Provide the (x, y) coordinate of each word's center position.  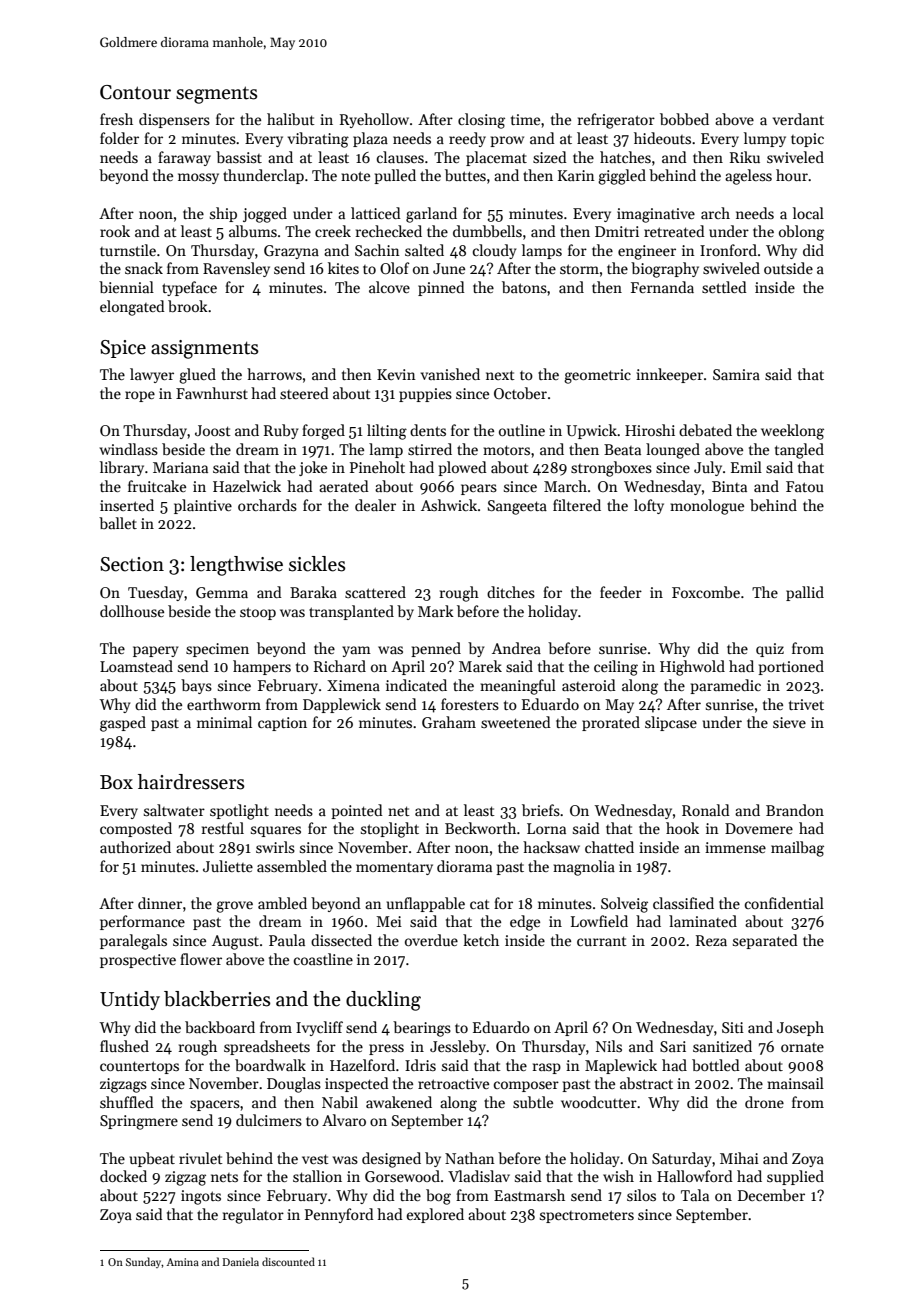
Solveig (624, 905)
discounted (288, 1261)
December (771, 1195)
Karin (576, 175)
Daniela (240, 1261)
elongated (132, 308)
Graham (449, 722)
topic (807, 140)
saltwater (174, 810)
